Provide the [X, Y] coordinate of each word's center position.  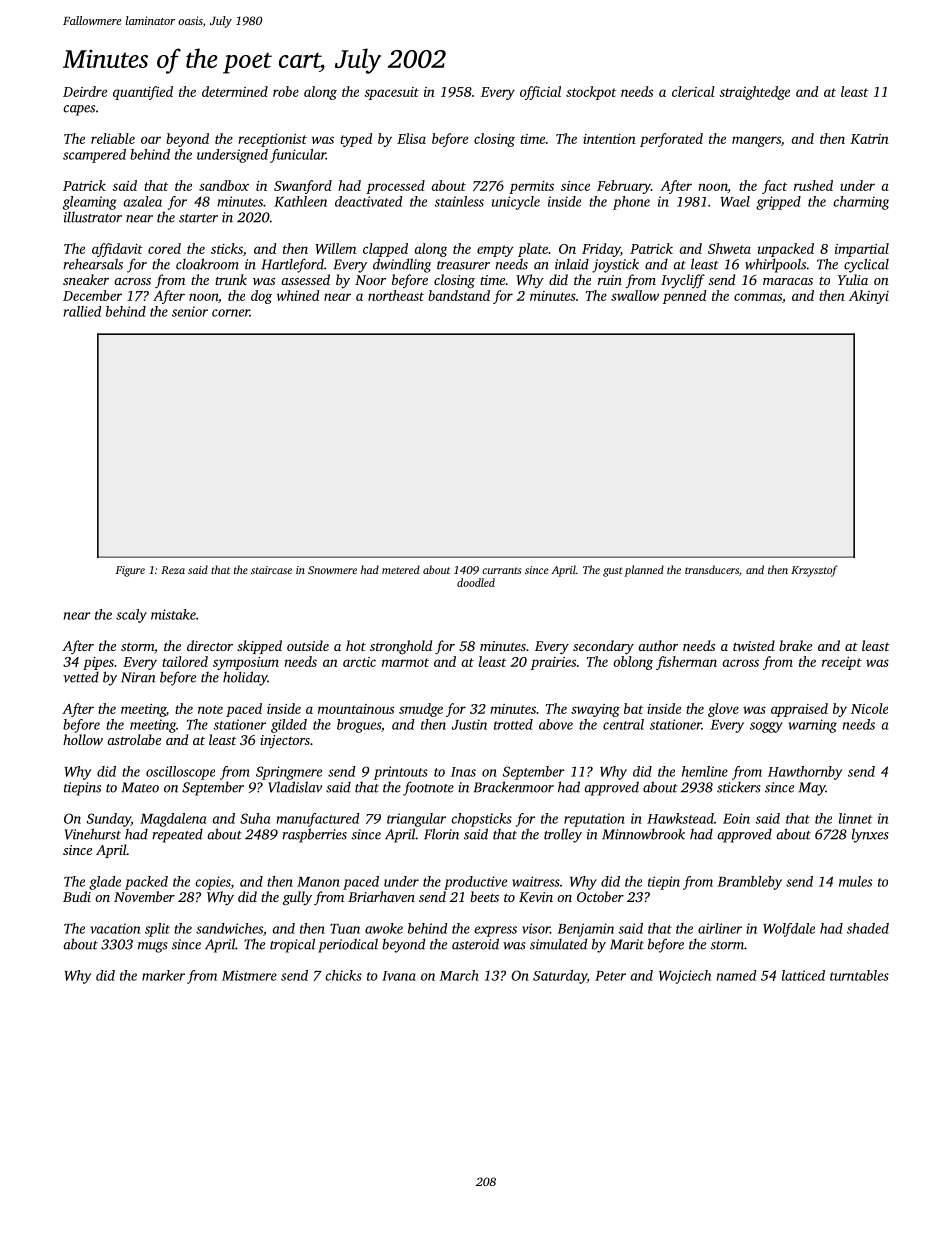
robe [286, 91]
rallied [82, 311]
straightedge [754, 93]
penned [684, 297]
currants [501, 570]
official [540, 93]
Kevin [536, 897]
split [157, 930]
